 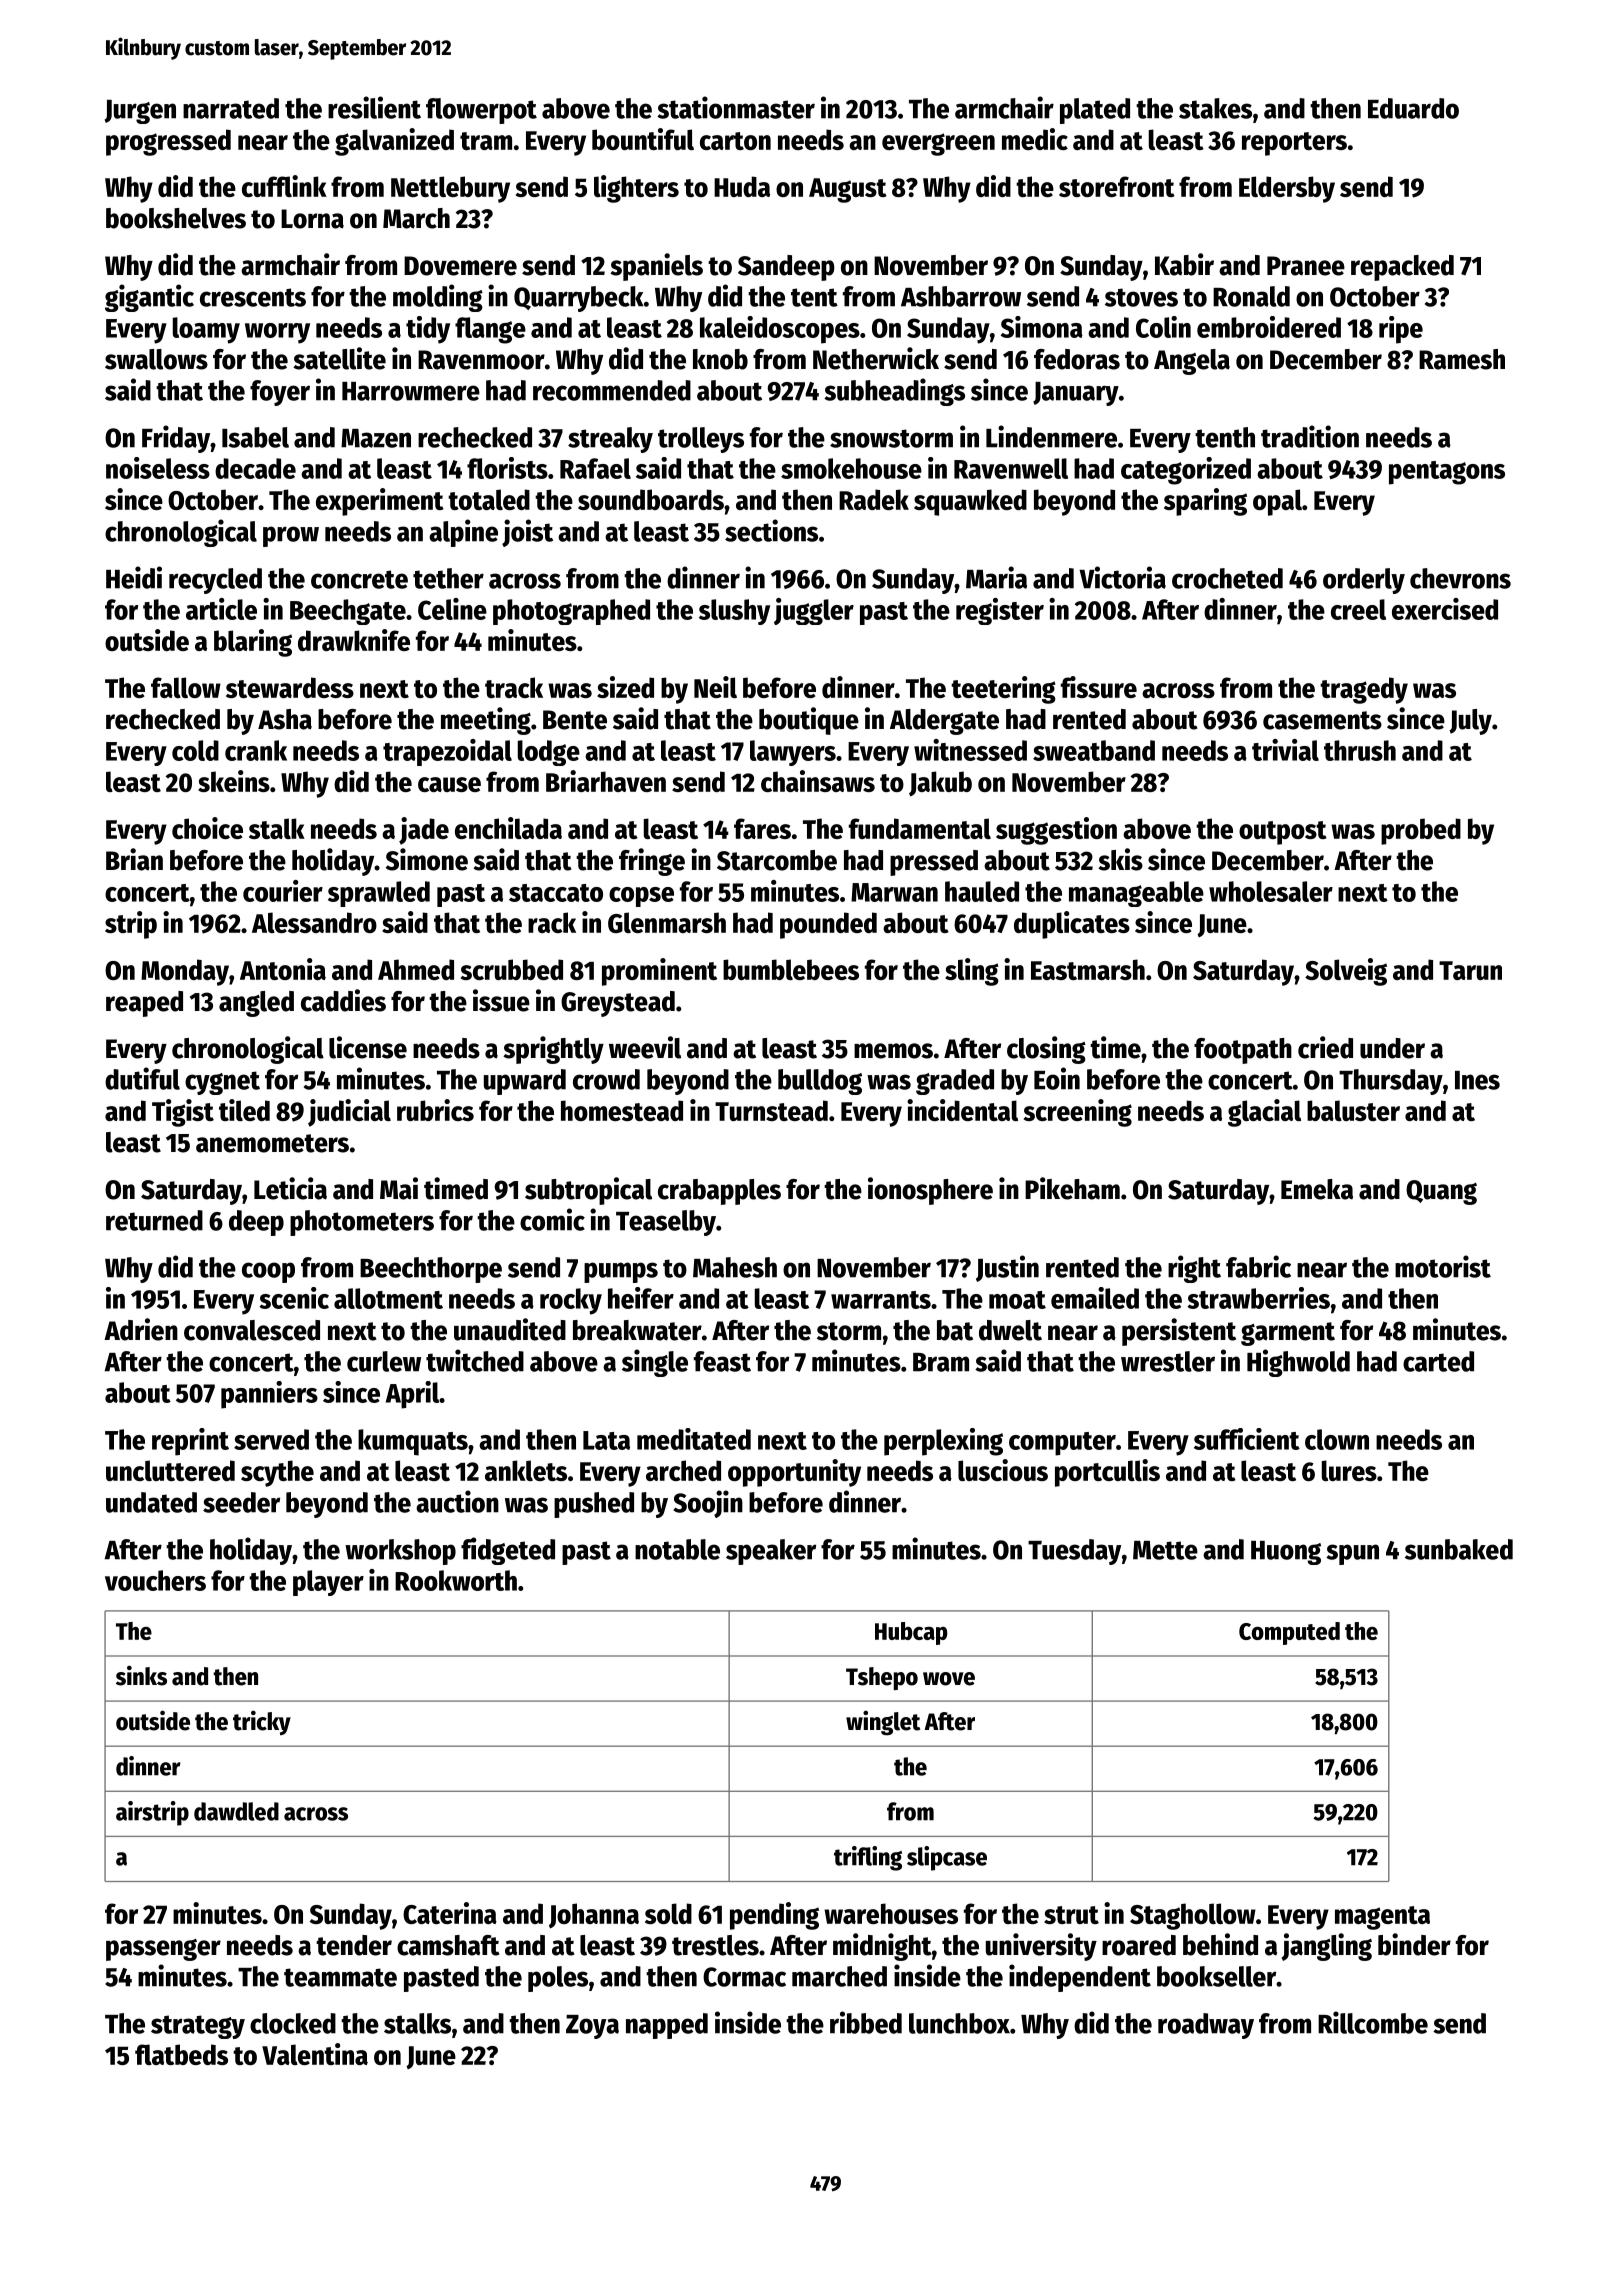 I want to click on scenic, so click(x=294, y=1298).
